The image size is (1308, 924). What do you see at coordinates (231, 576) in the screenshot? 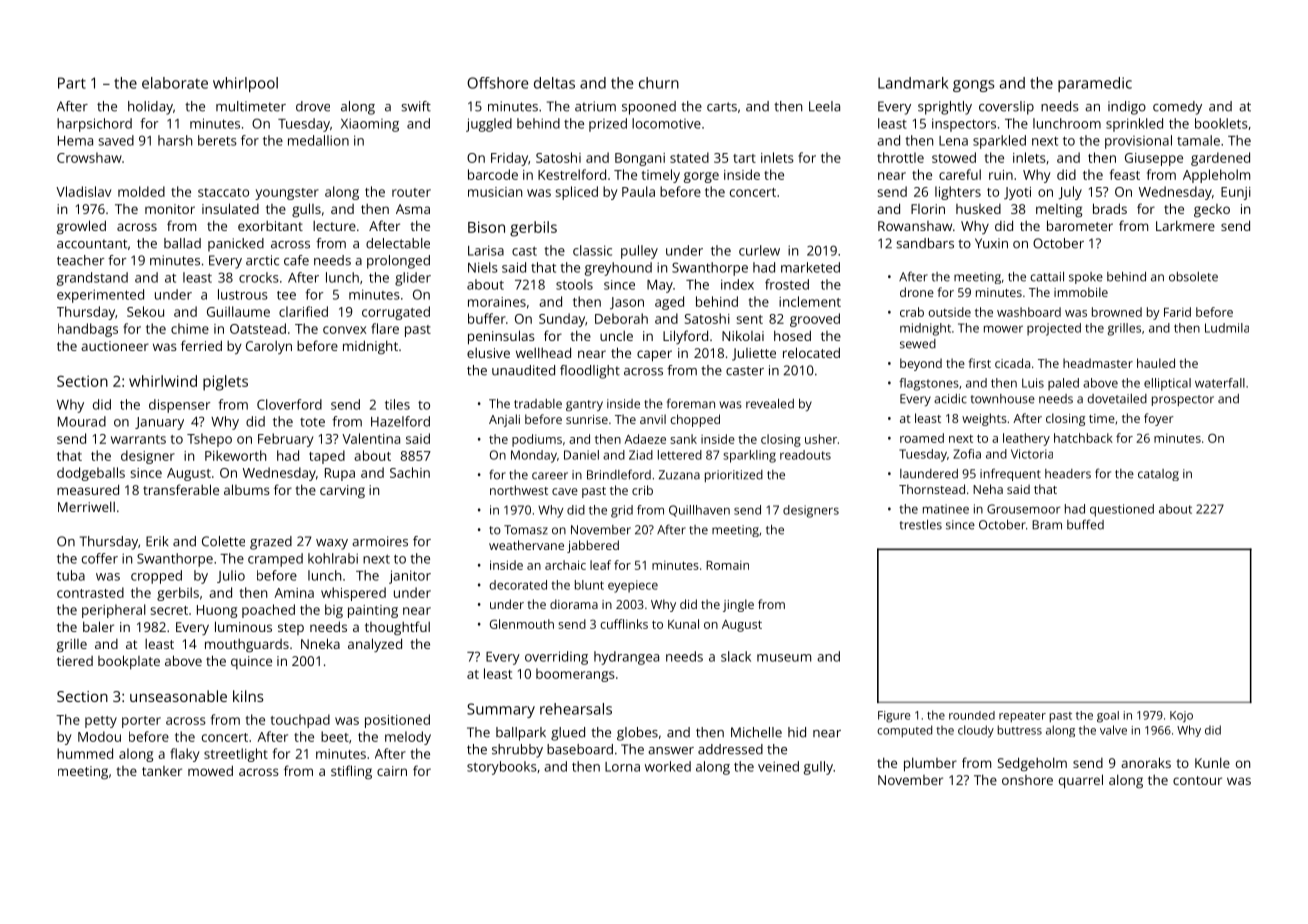
I see `Julio` at bounding box center [231, 576].
